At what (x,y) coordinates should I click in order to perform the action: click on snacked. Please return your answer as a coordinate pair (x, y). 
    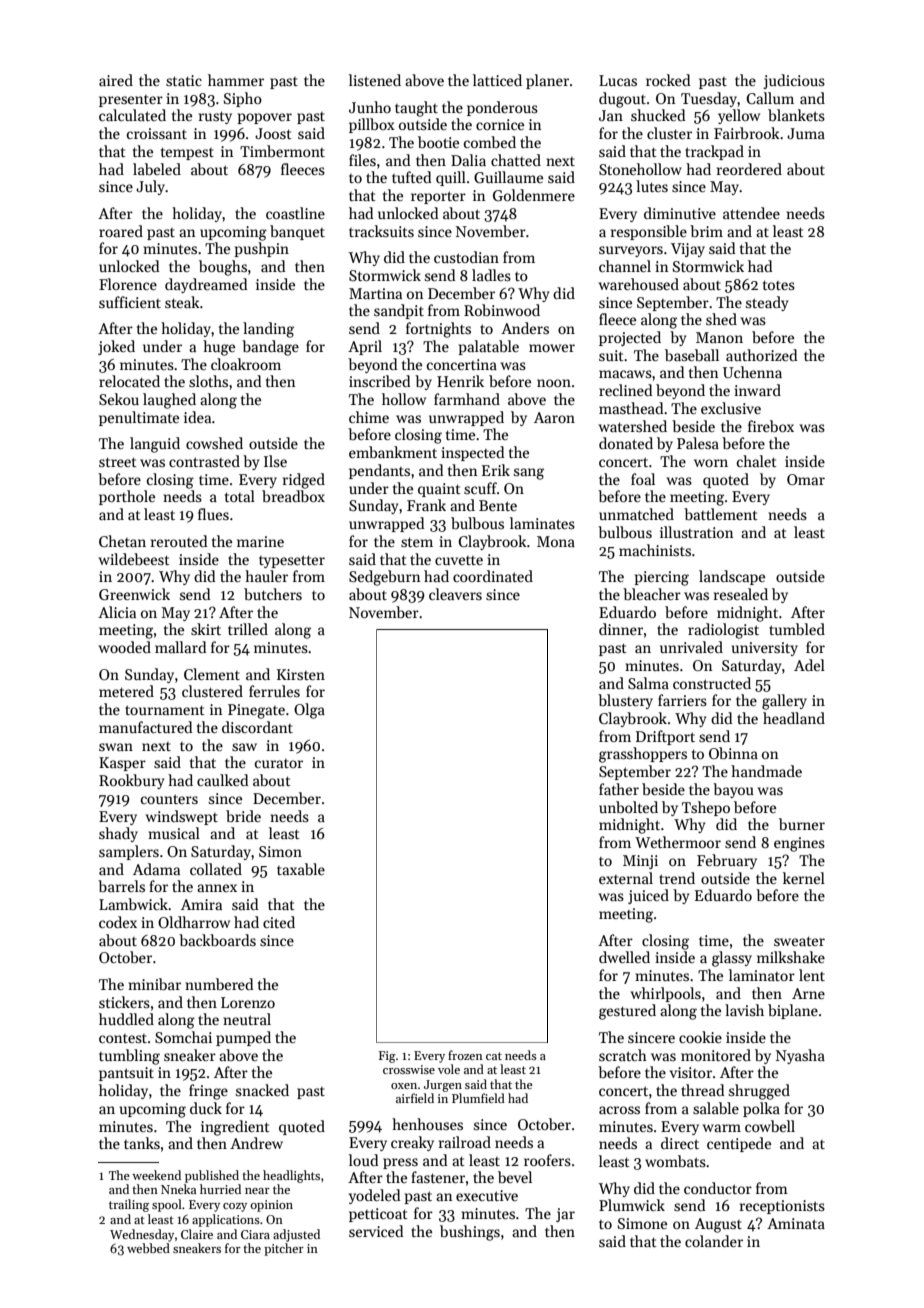
    Looking at the image, I should click on (262, 1090).
